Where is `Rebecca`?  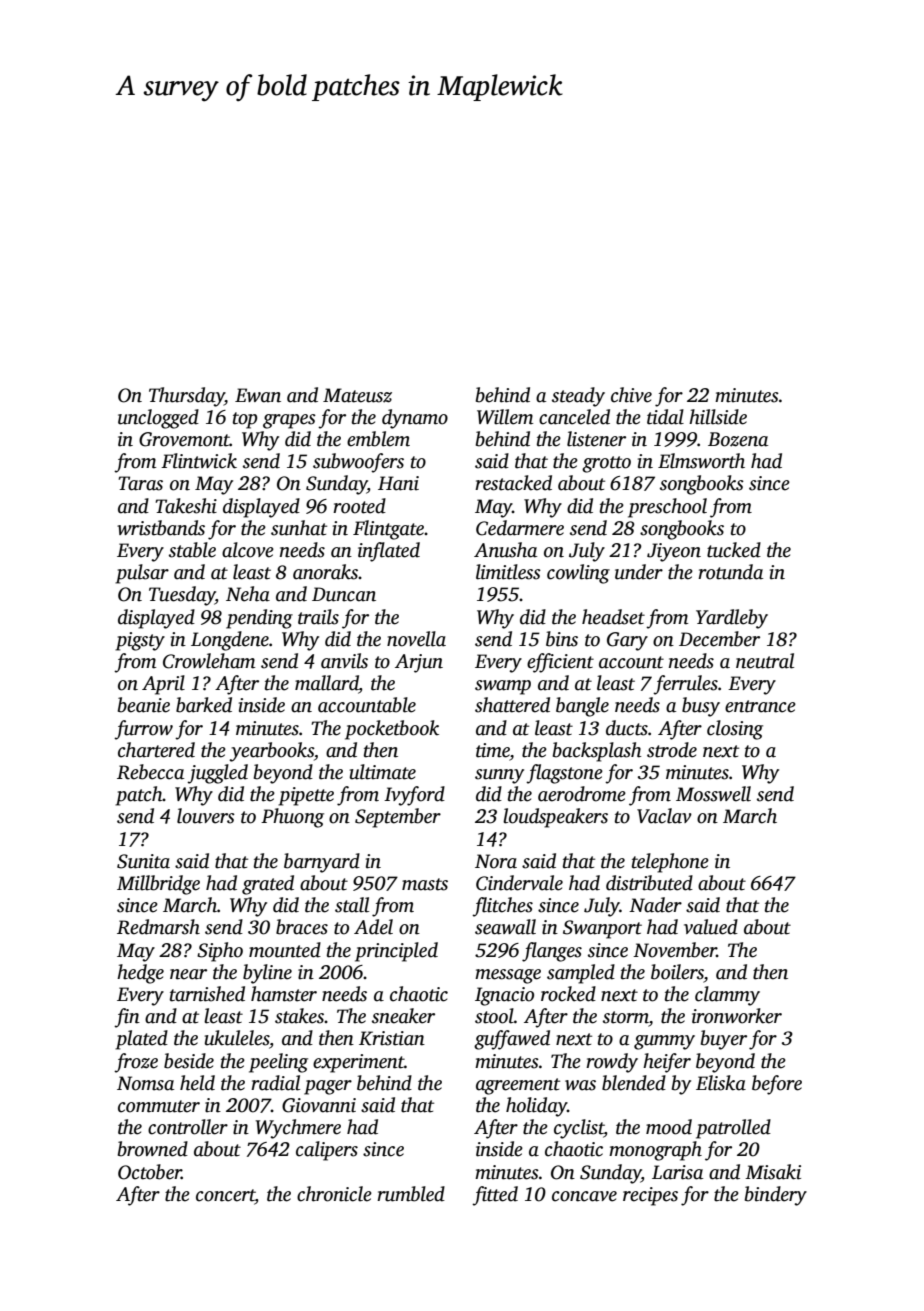 Rebecca is located at coordinates (150, 772).
